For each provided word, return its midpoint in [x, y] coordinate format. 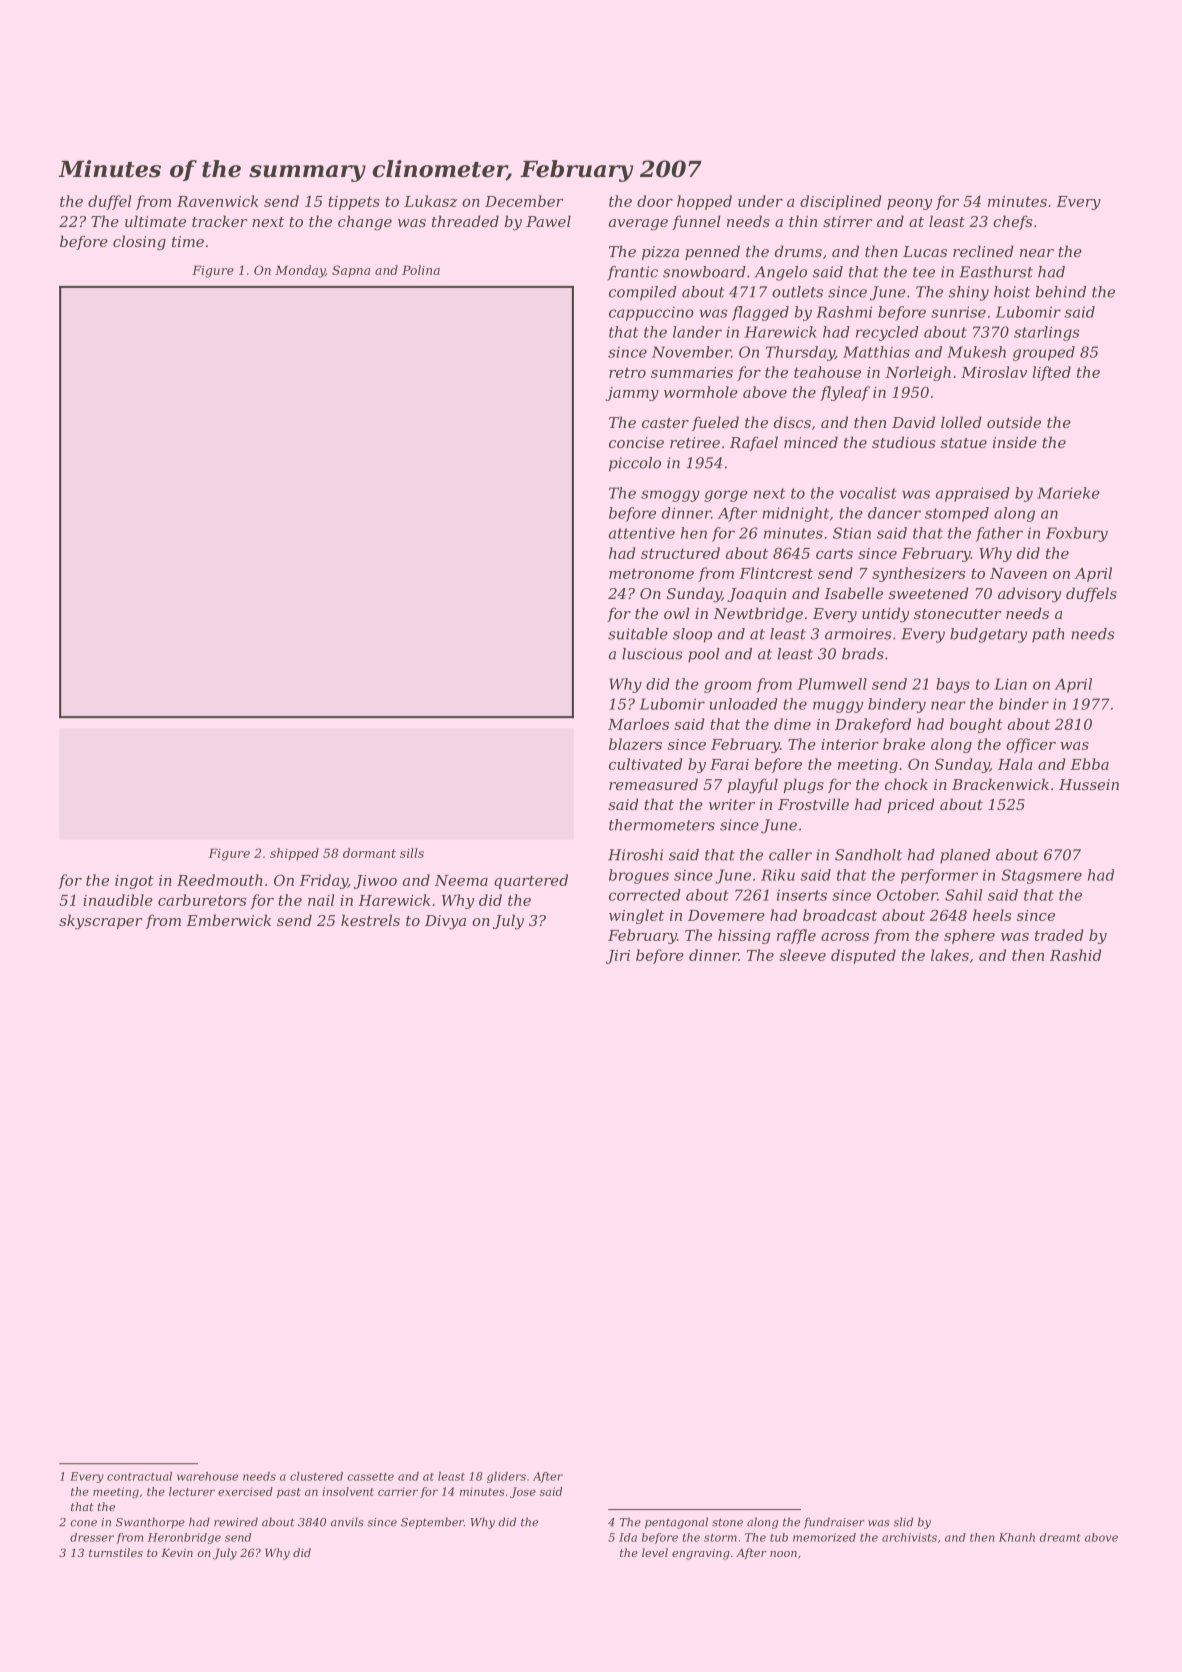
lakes [950, 955]
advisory [1029, 595]
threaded [465, 221]
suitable [638, 634]
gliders [506, 1477]
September [432, 1523]
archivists [909, 1537]
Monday [300, 271]
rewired [236, 1522]
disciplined [840, 202]
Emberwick [228, 920]
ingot [134, 882]
